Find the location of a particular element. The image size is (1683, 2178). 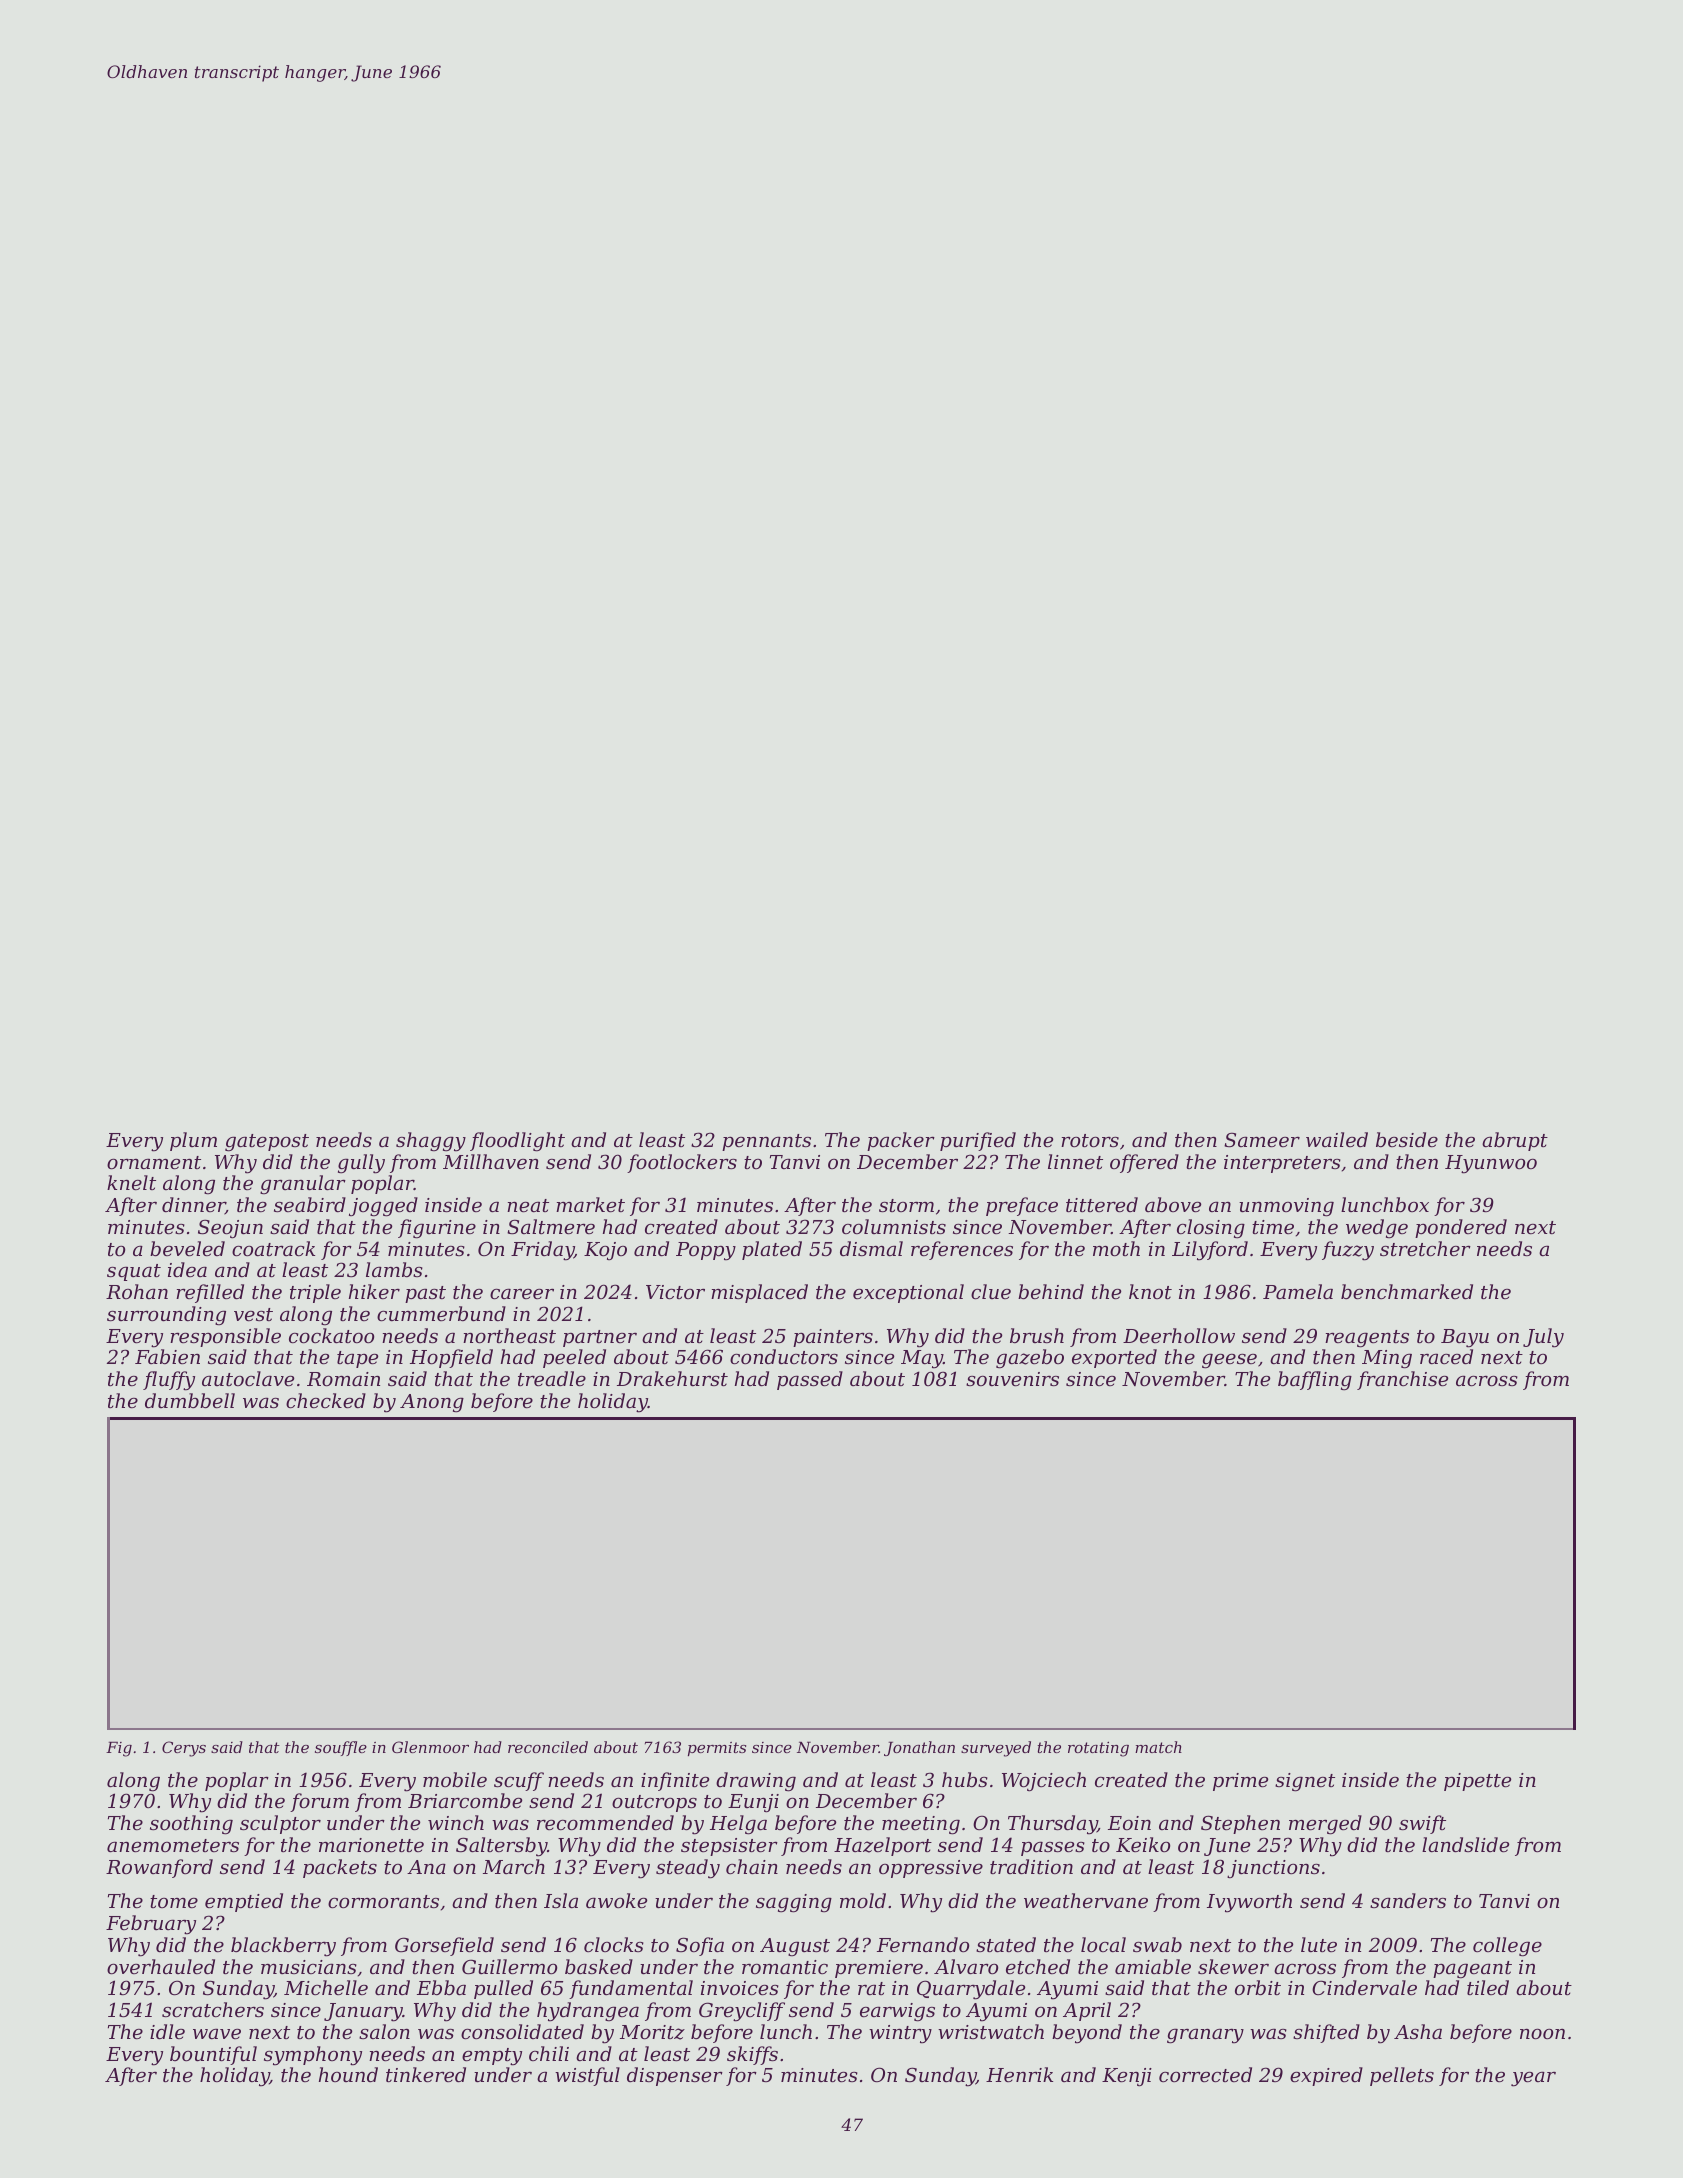

souvenirs is located at coordinates (1012, 1379).
